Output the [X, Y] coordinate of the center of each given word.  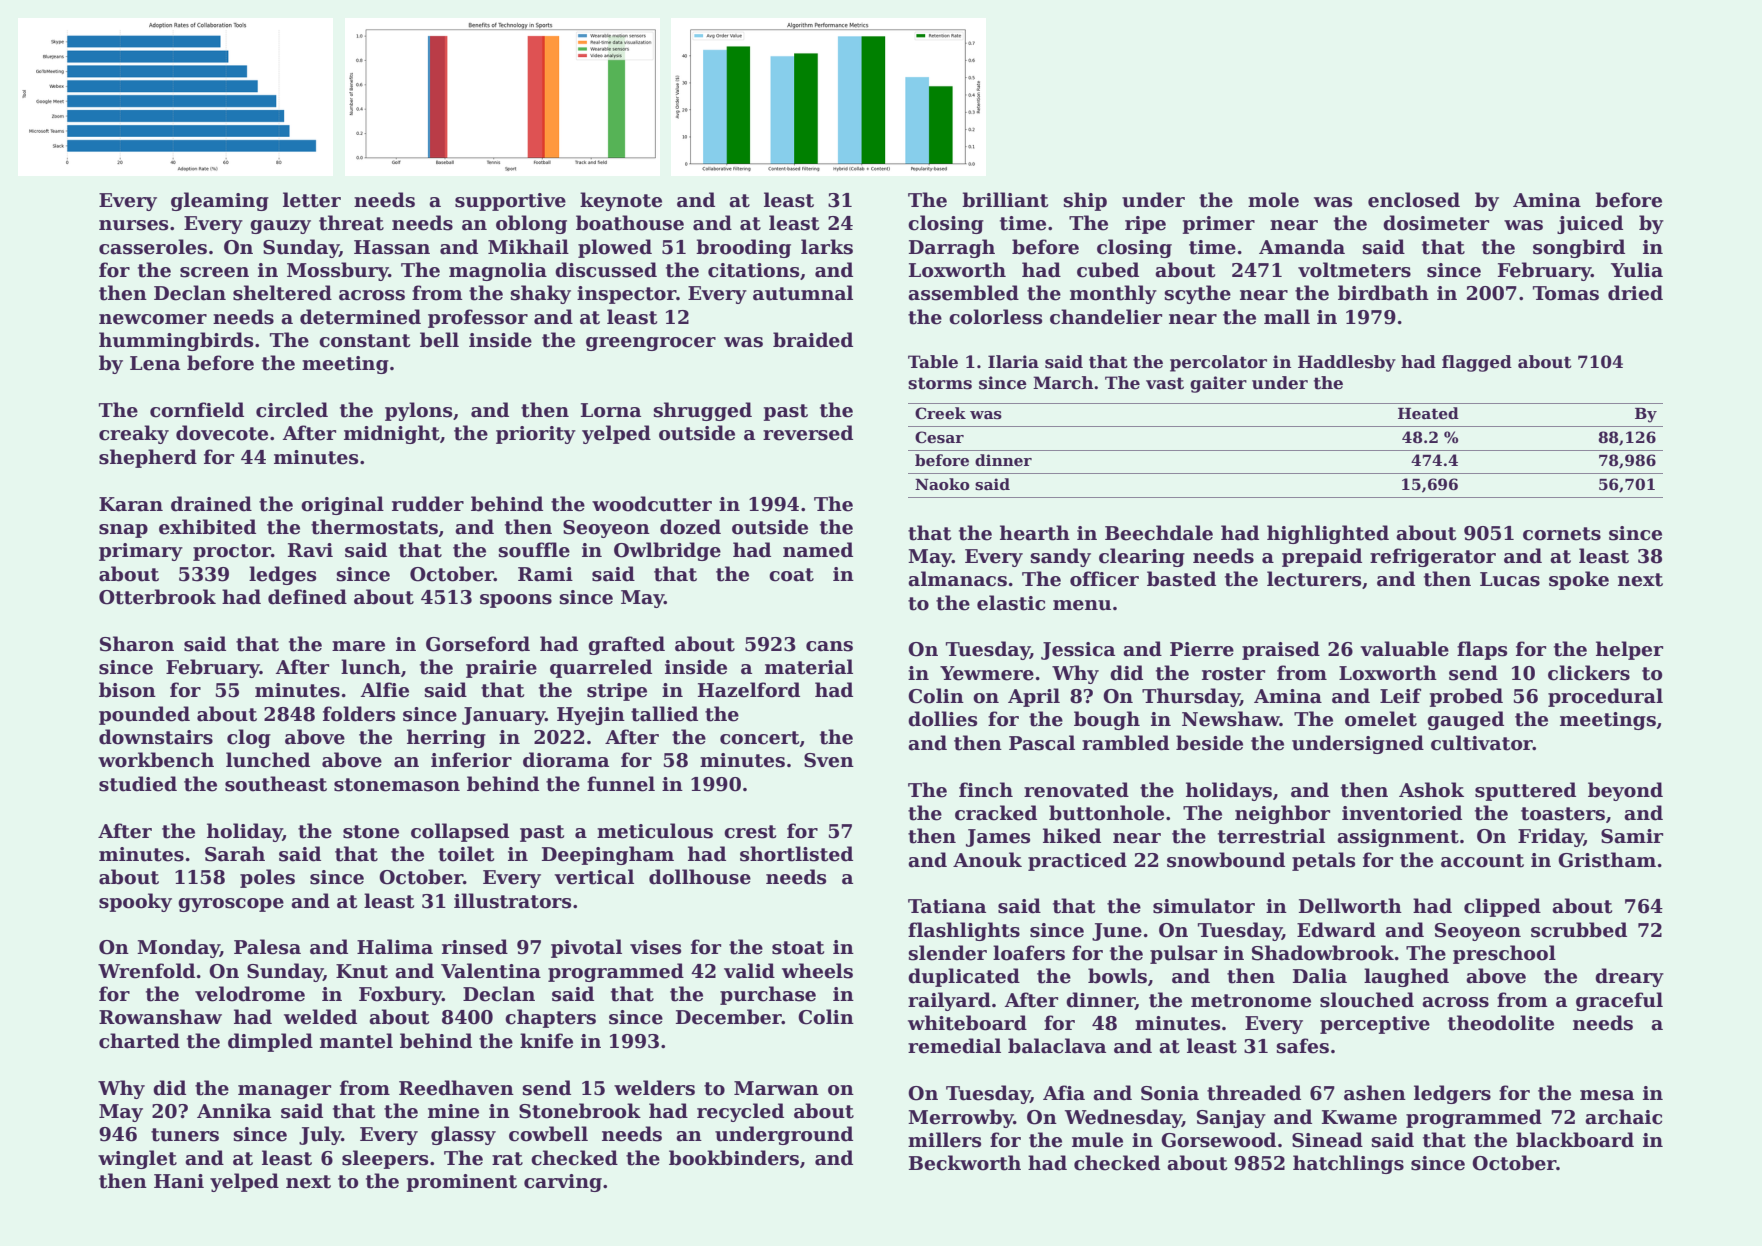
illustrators [512, 901]
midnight [392, 434]
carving [563, 1183]
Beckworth [965, 1163]
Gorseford [478, 644]
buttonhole [1106, 813]
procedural [1605, 697]
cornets [1562, 534]
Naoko [942, 484]
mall [1287, 317]
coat [791, 575]
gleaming [220, 201]
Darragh [952, 248]
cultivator [1482, 743]
